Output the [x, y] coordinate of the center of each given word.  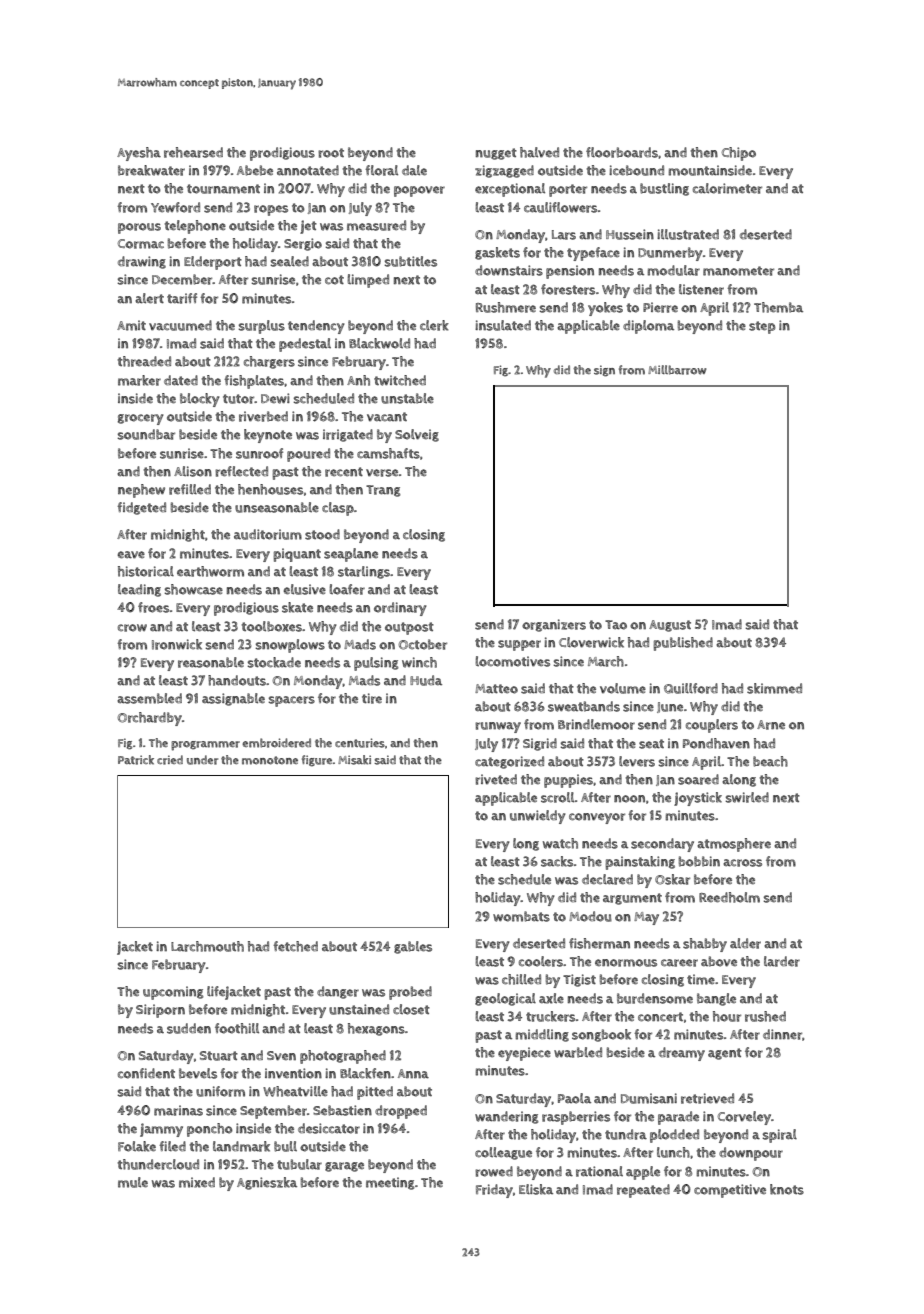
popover [419, 191]
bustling [664, 189]
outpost [409, 628]
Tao [616, 625]
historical [146, 571]
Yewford [175, 207]
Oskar [672, 879]
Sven [281, 1056]
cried [170, 760]
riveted [496, 779]
